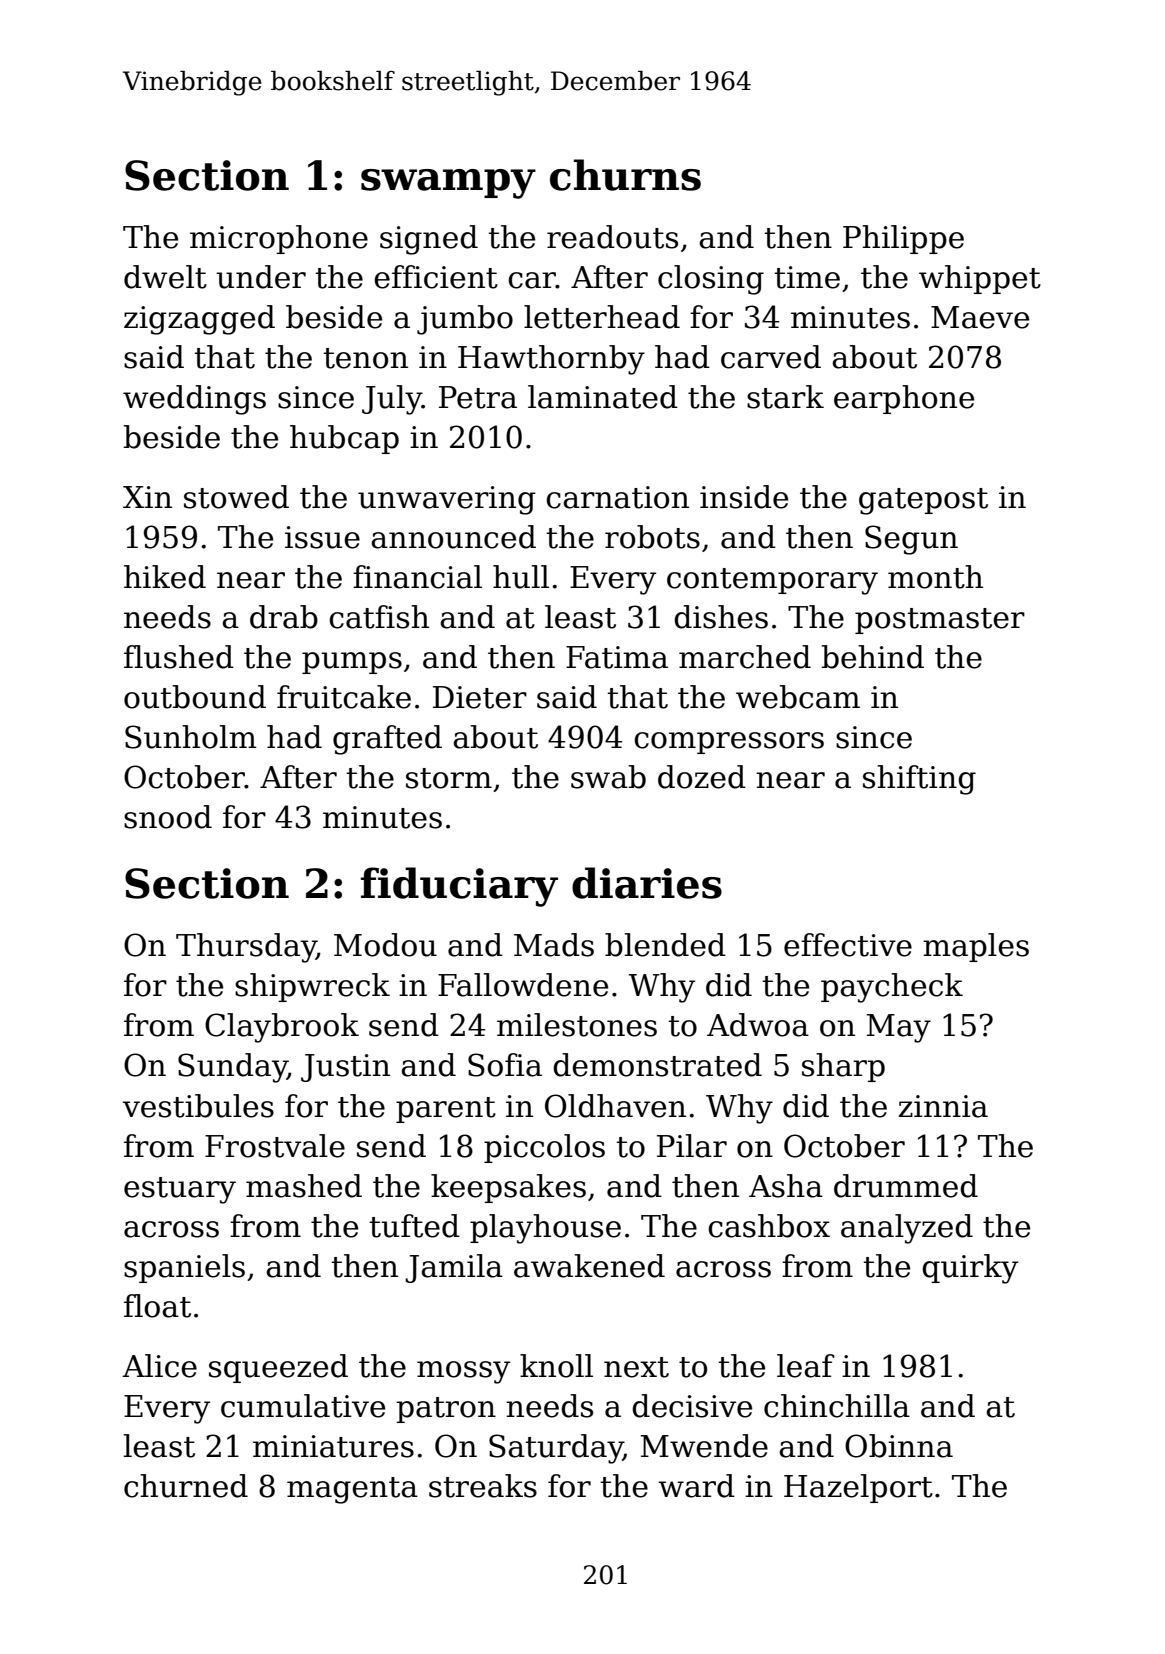  I want to click on whippet, so click(980, 279).
